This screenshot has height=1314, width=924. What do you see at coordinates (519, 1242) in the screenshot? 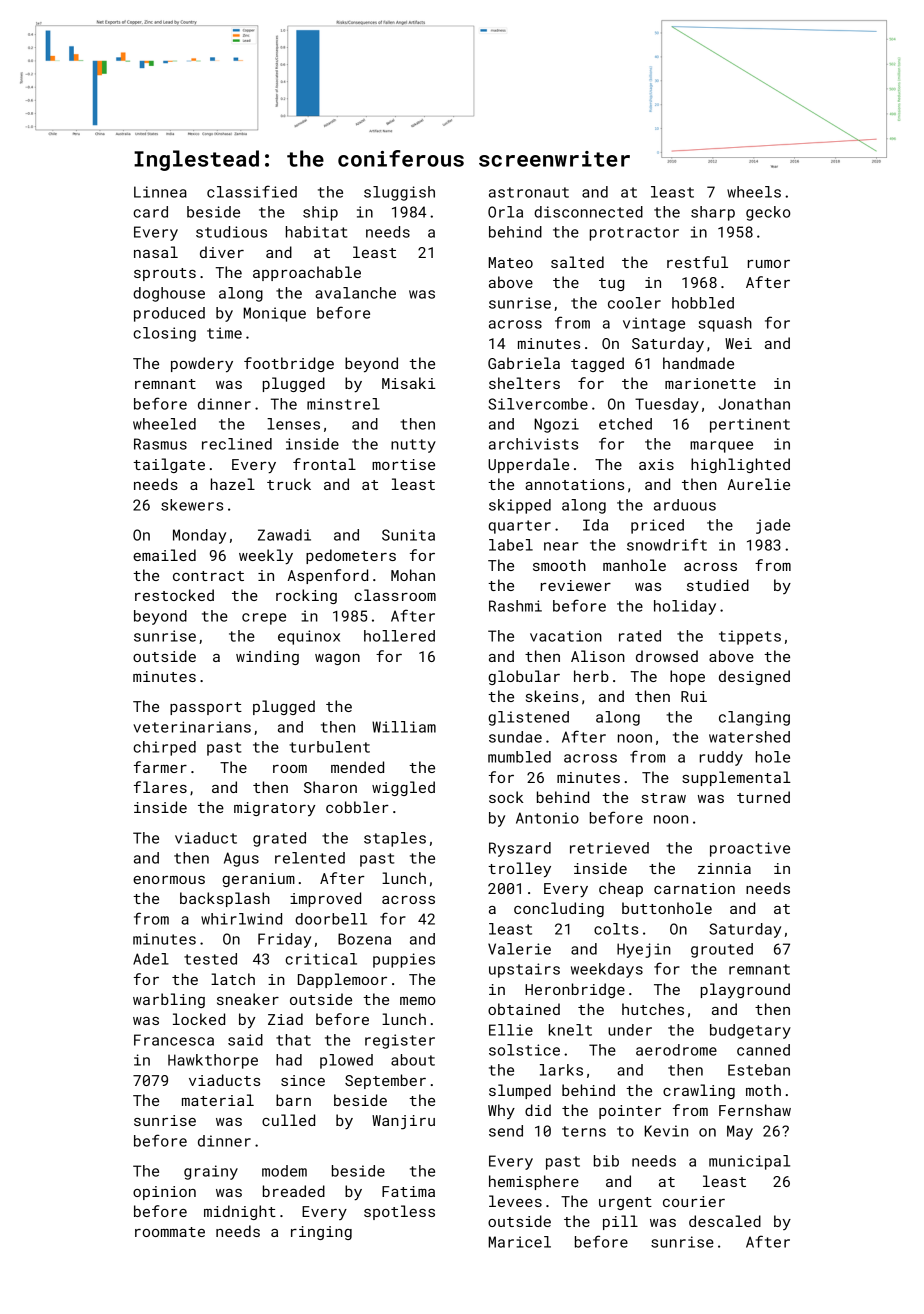
I see `Maricel` at bounding box center [519, 1242].
